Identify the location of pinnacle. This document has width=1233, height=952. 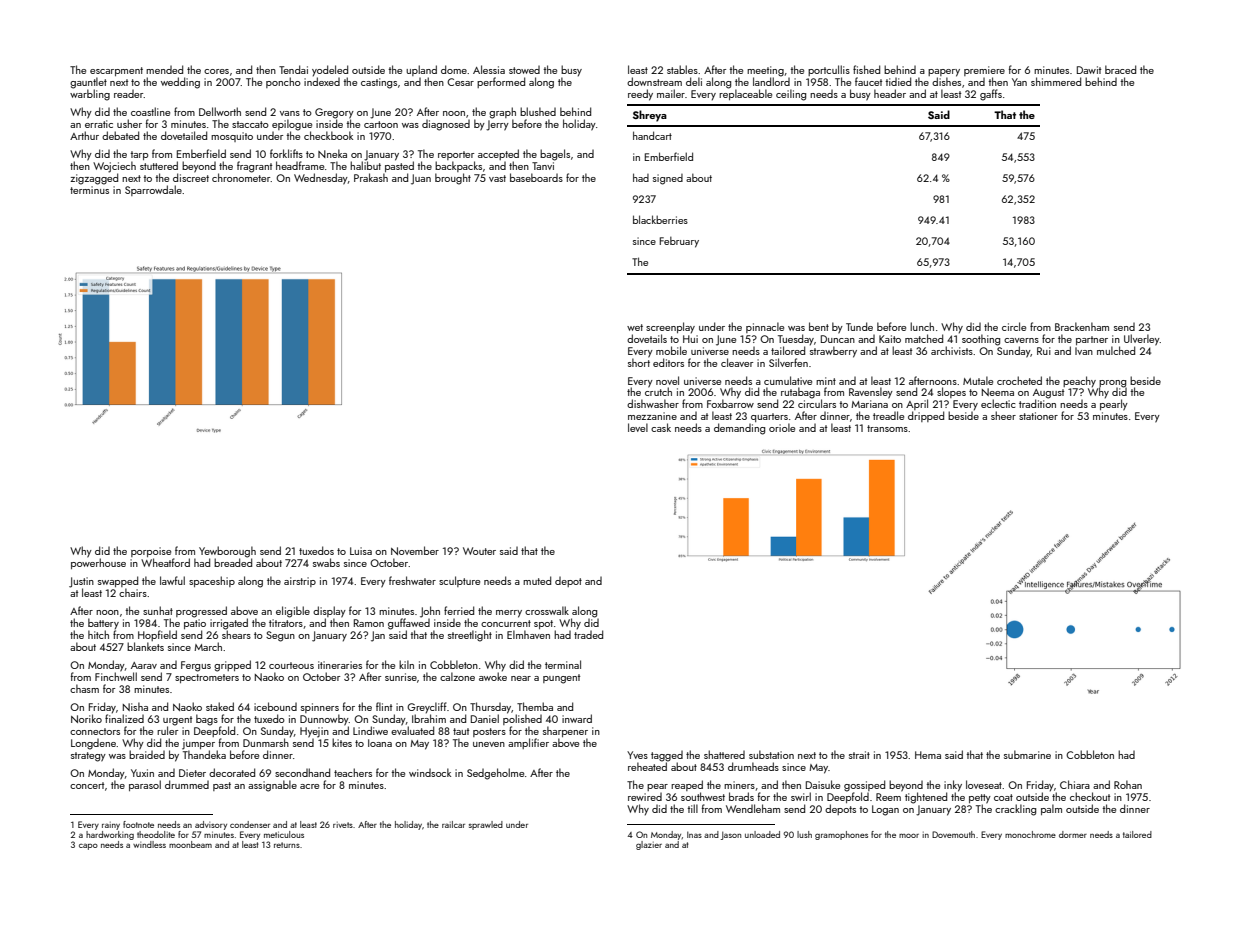
(765, 327).
